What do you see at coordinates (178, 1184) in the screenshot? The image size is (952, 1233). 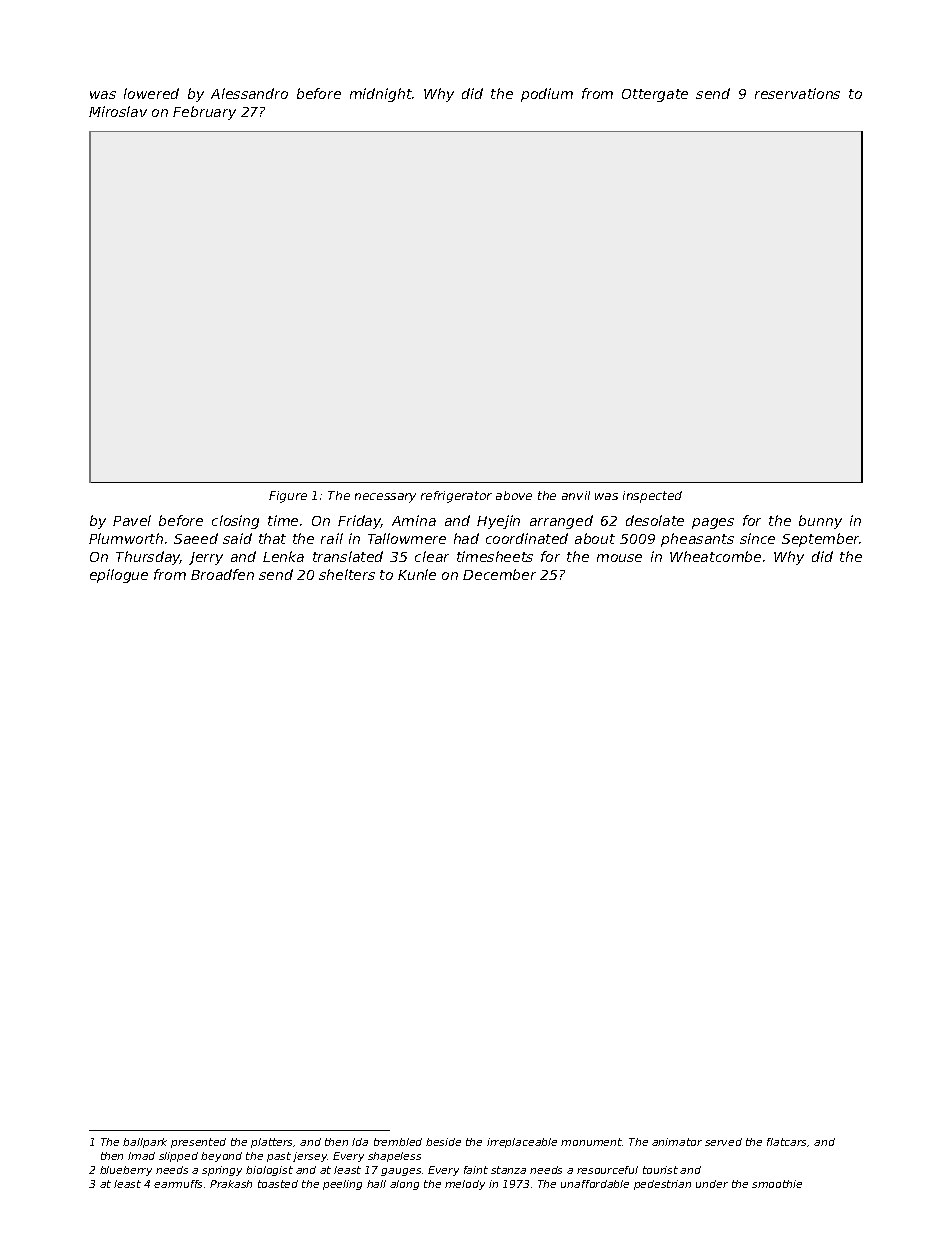 I see `earmuffs` at bounding box center [178, 1184].
